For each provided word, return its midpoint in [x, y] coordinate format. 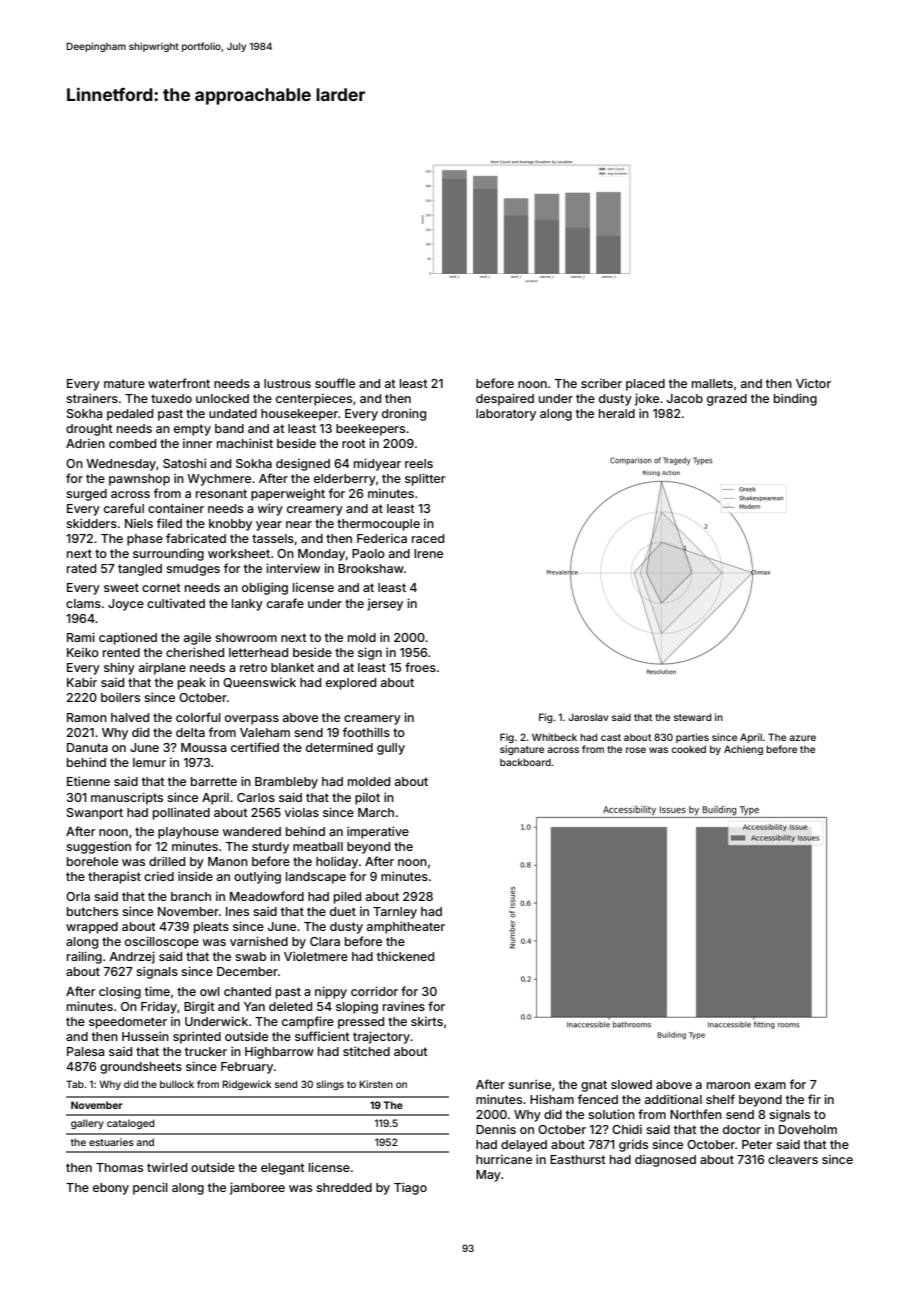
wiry [270, 509]
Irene [428, 553]
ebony [111, 1189]
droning [404, 414]
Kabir [82, 682]
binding [795, 399]
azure [802, 738]
